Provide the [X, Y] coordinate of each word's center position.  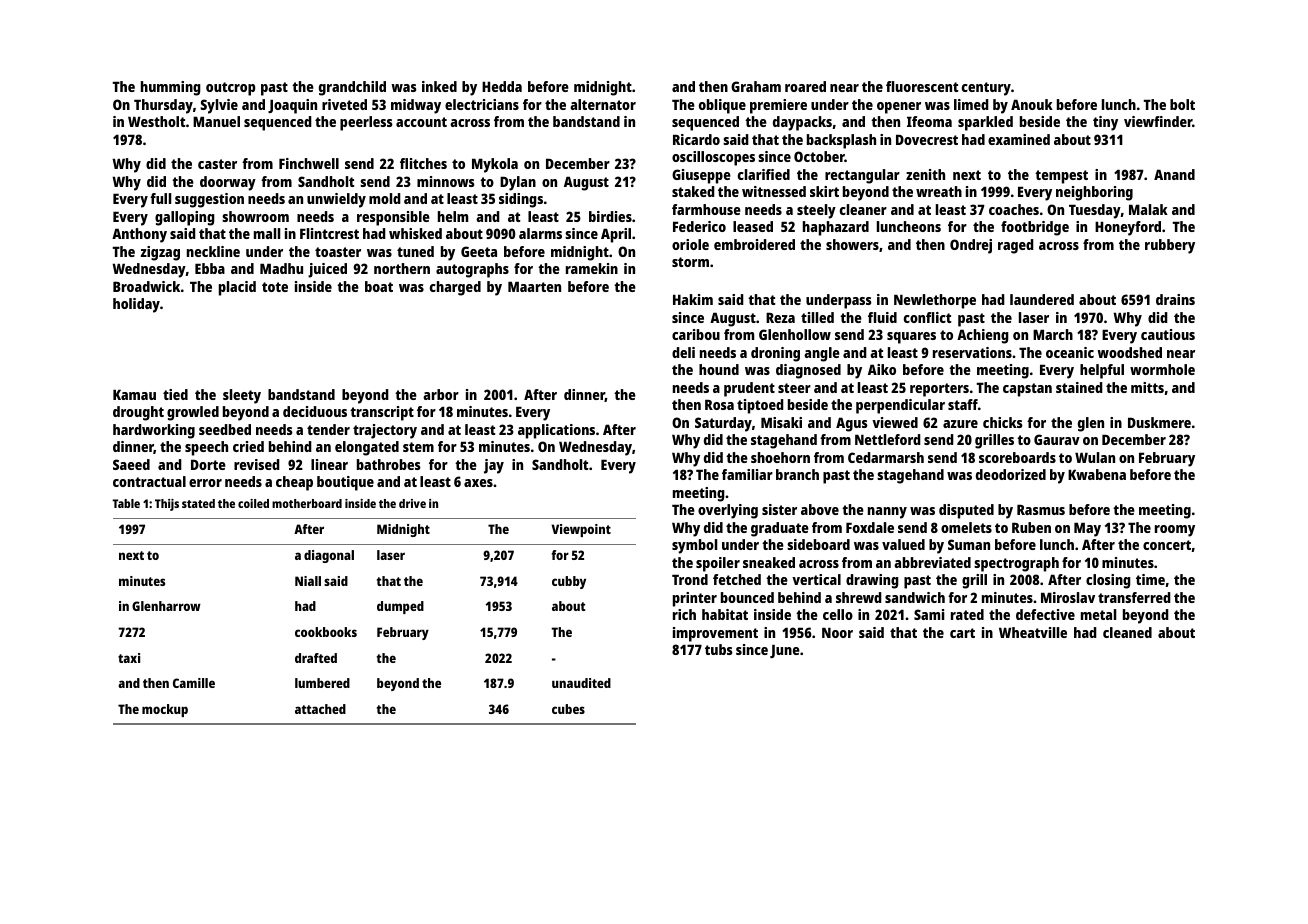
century [986, 89]
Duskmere [1159, 422]
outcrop [230, 89]
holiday [136, 305]
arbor [441, 394]
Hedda [502, 86]
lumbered [322, 683]
